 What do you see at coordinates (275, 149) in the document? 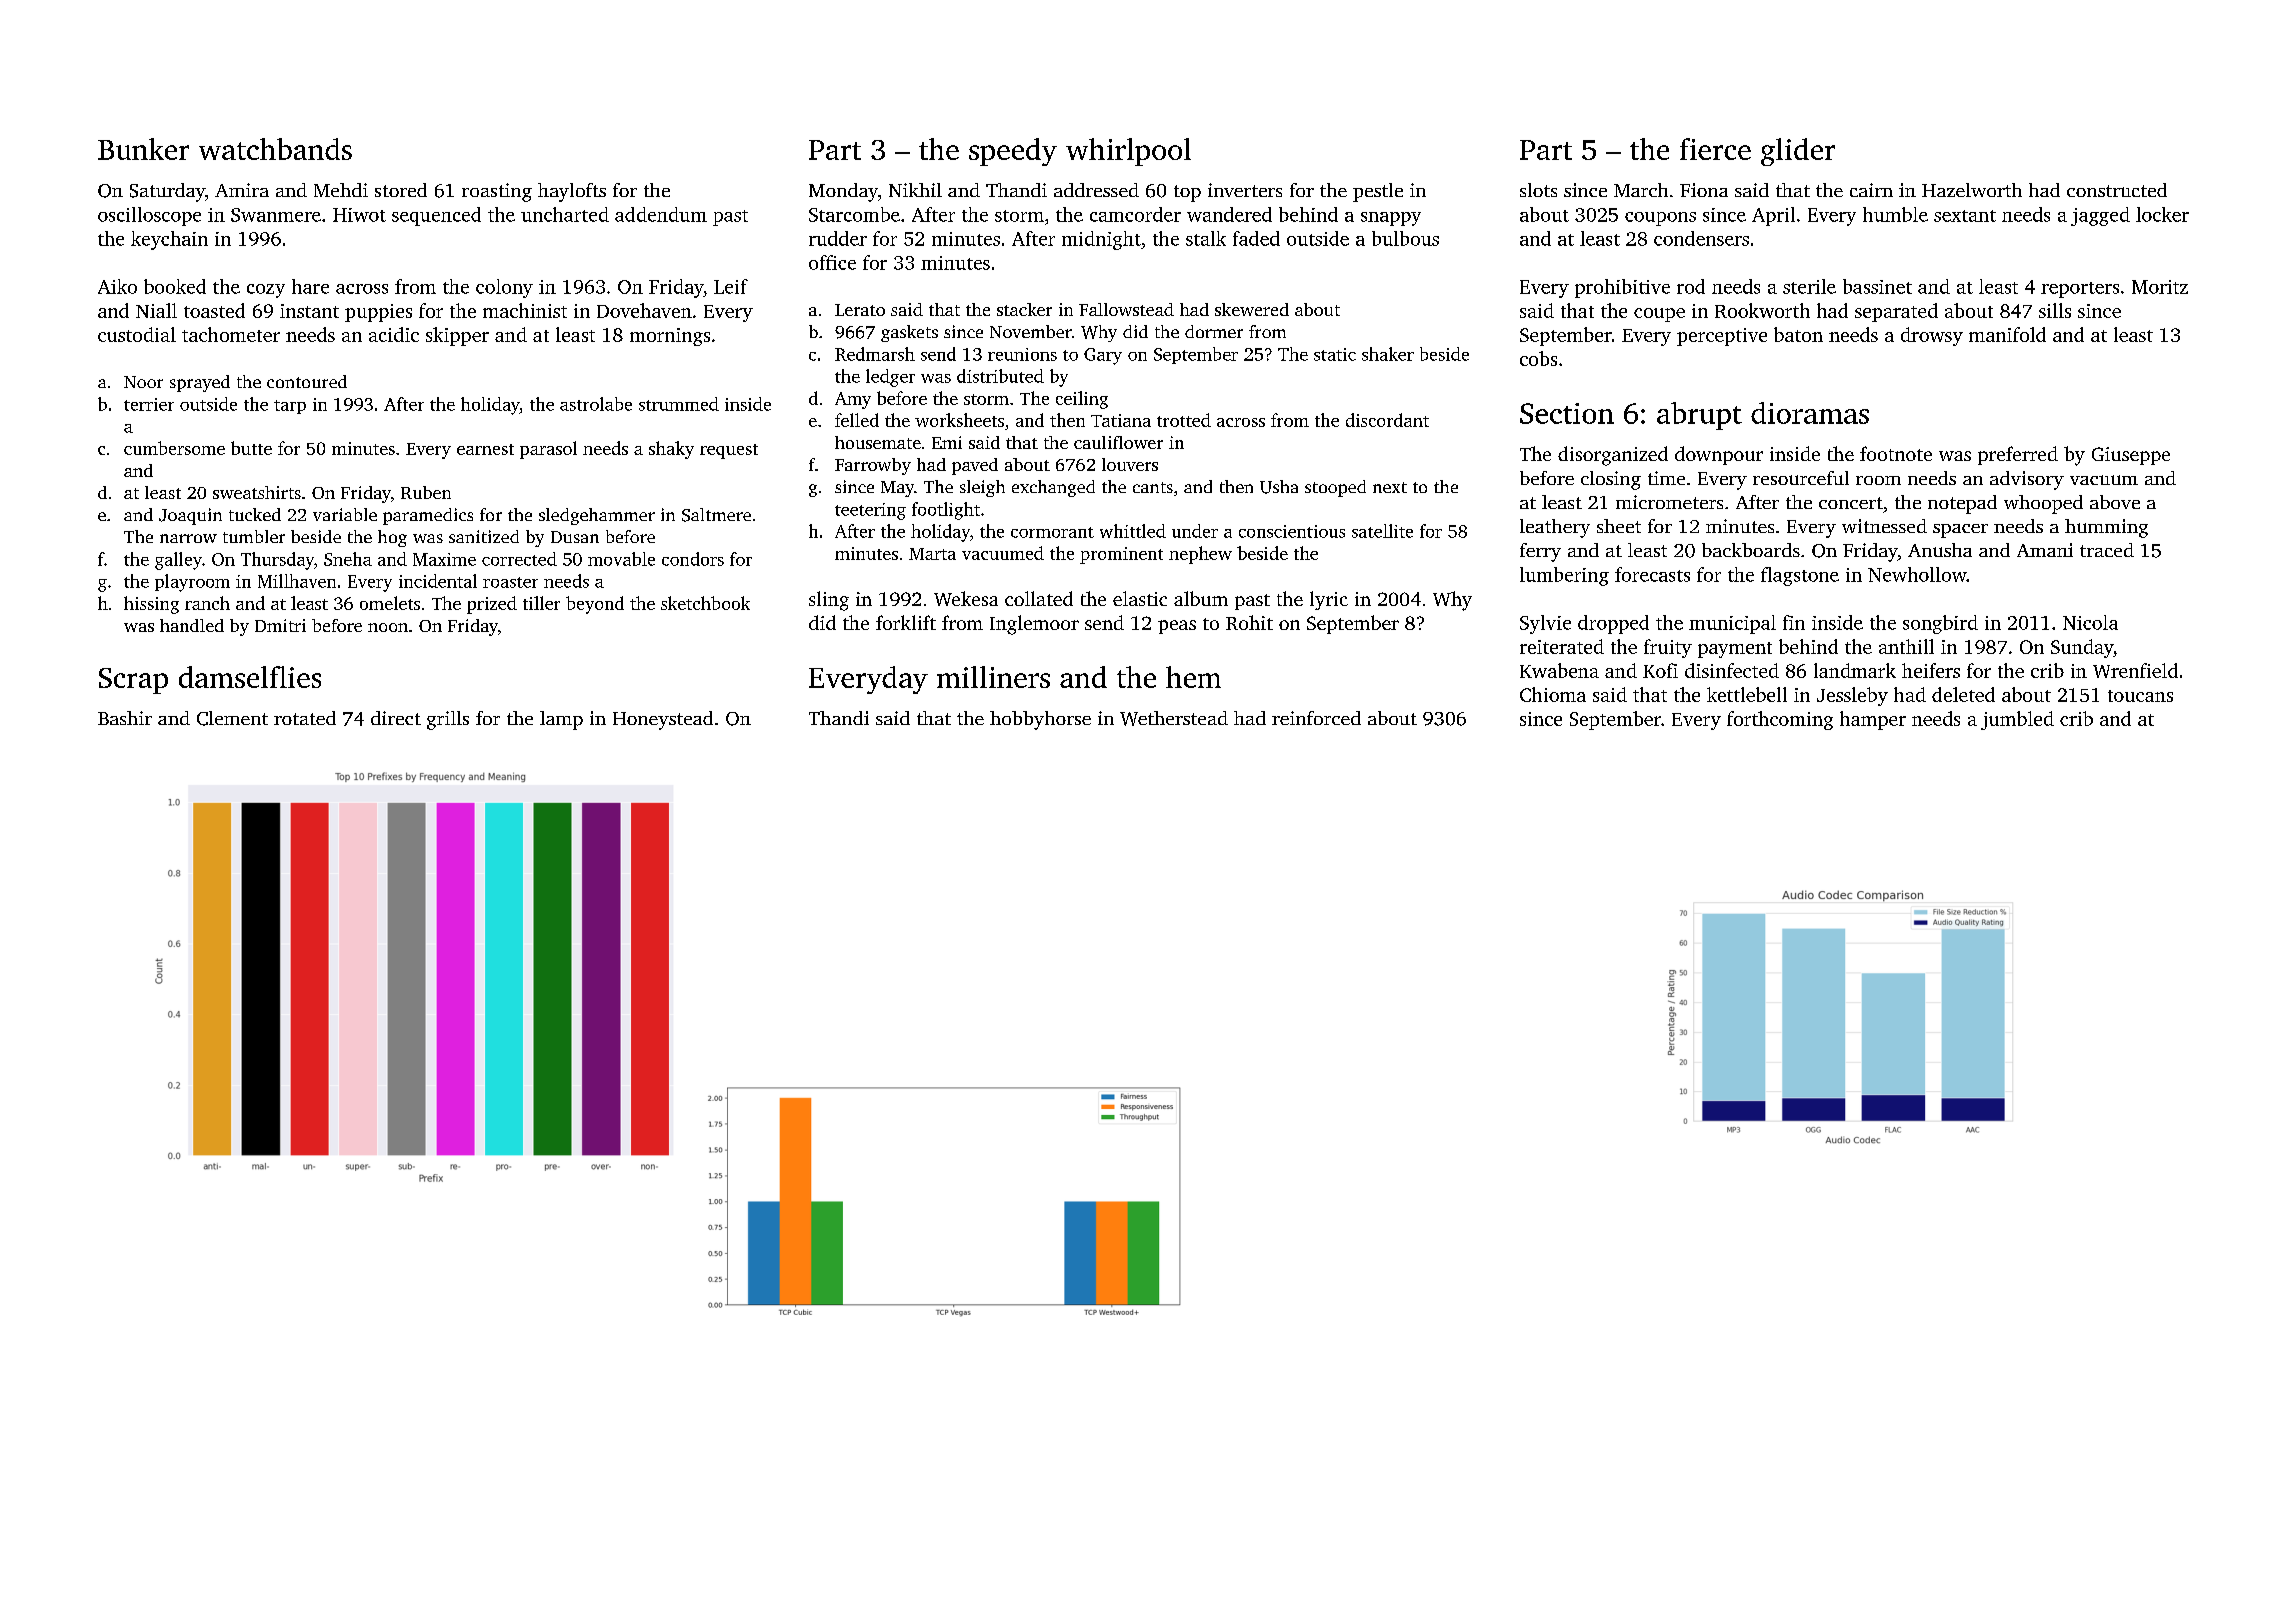
I see `watchbands` at bounding box center [275, 149].
